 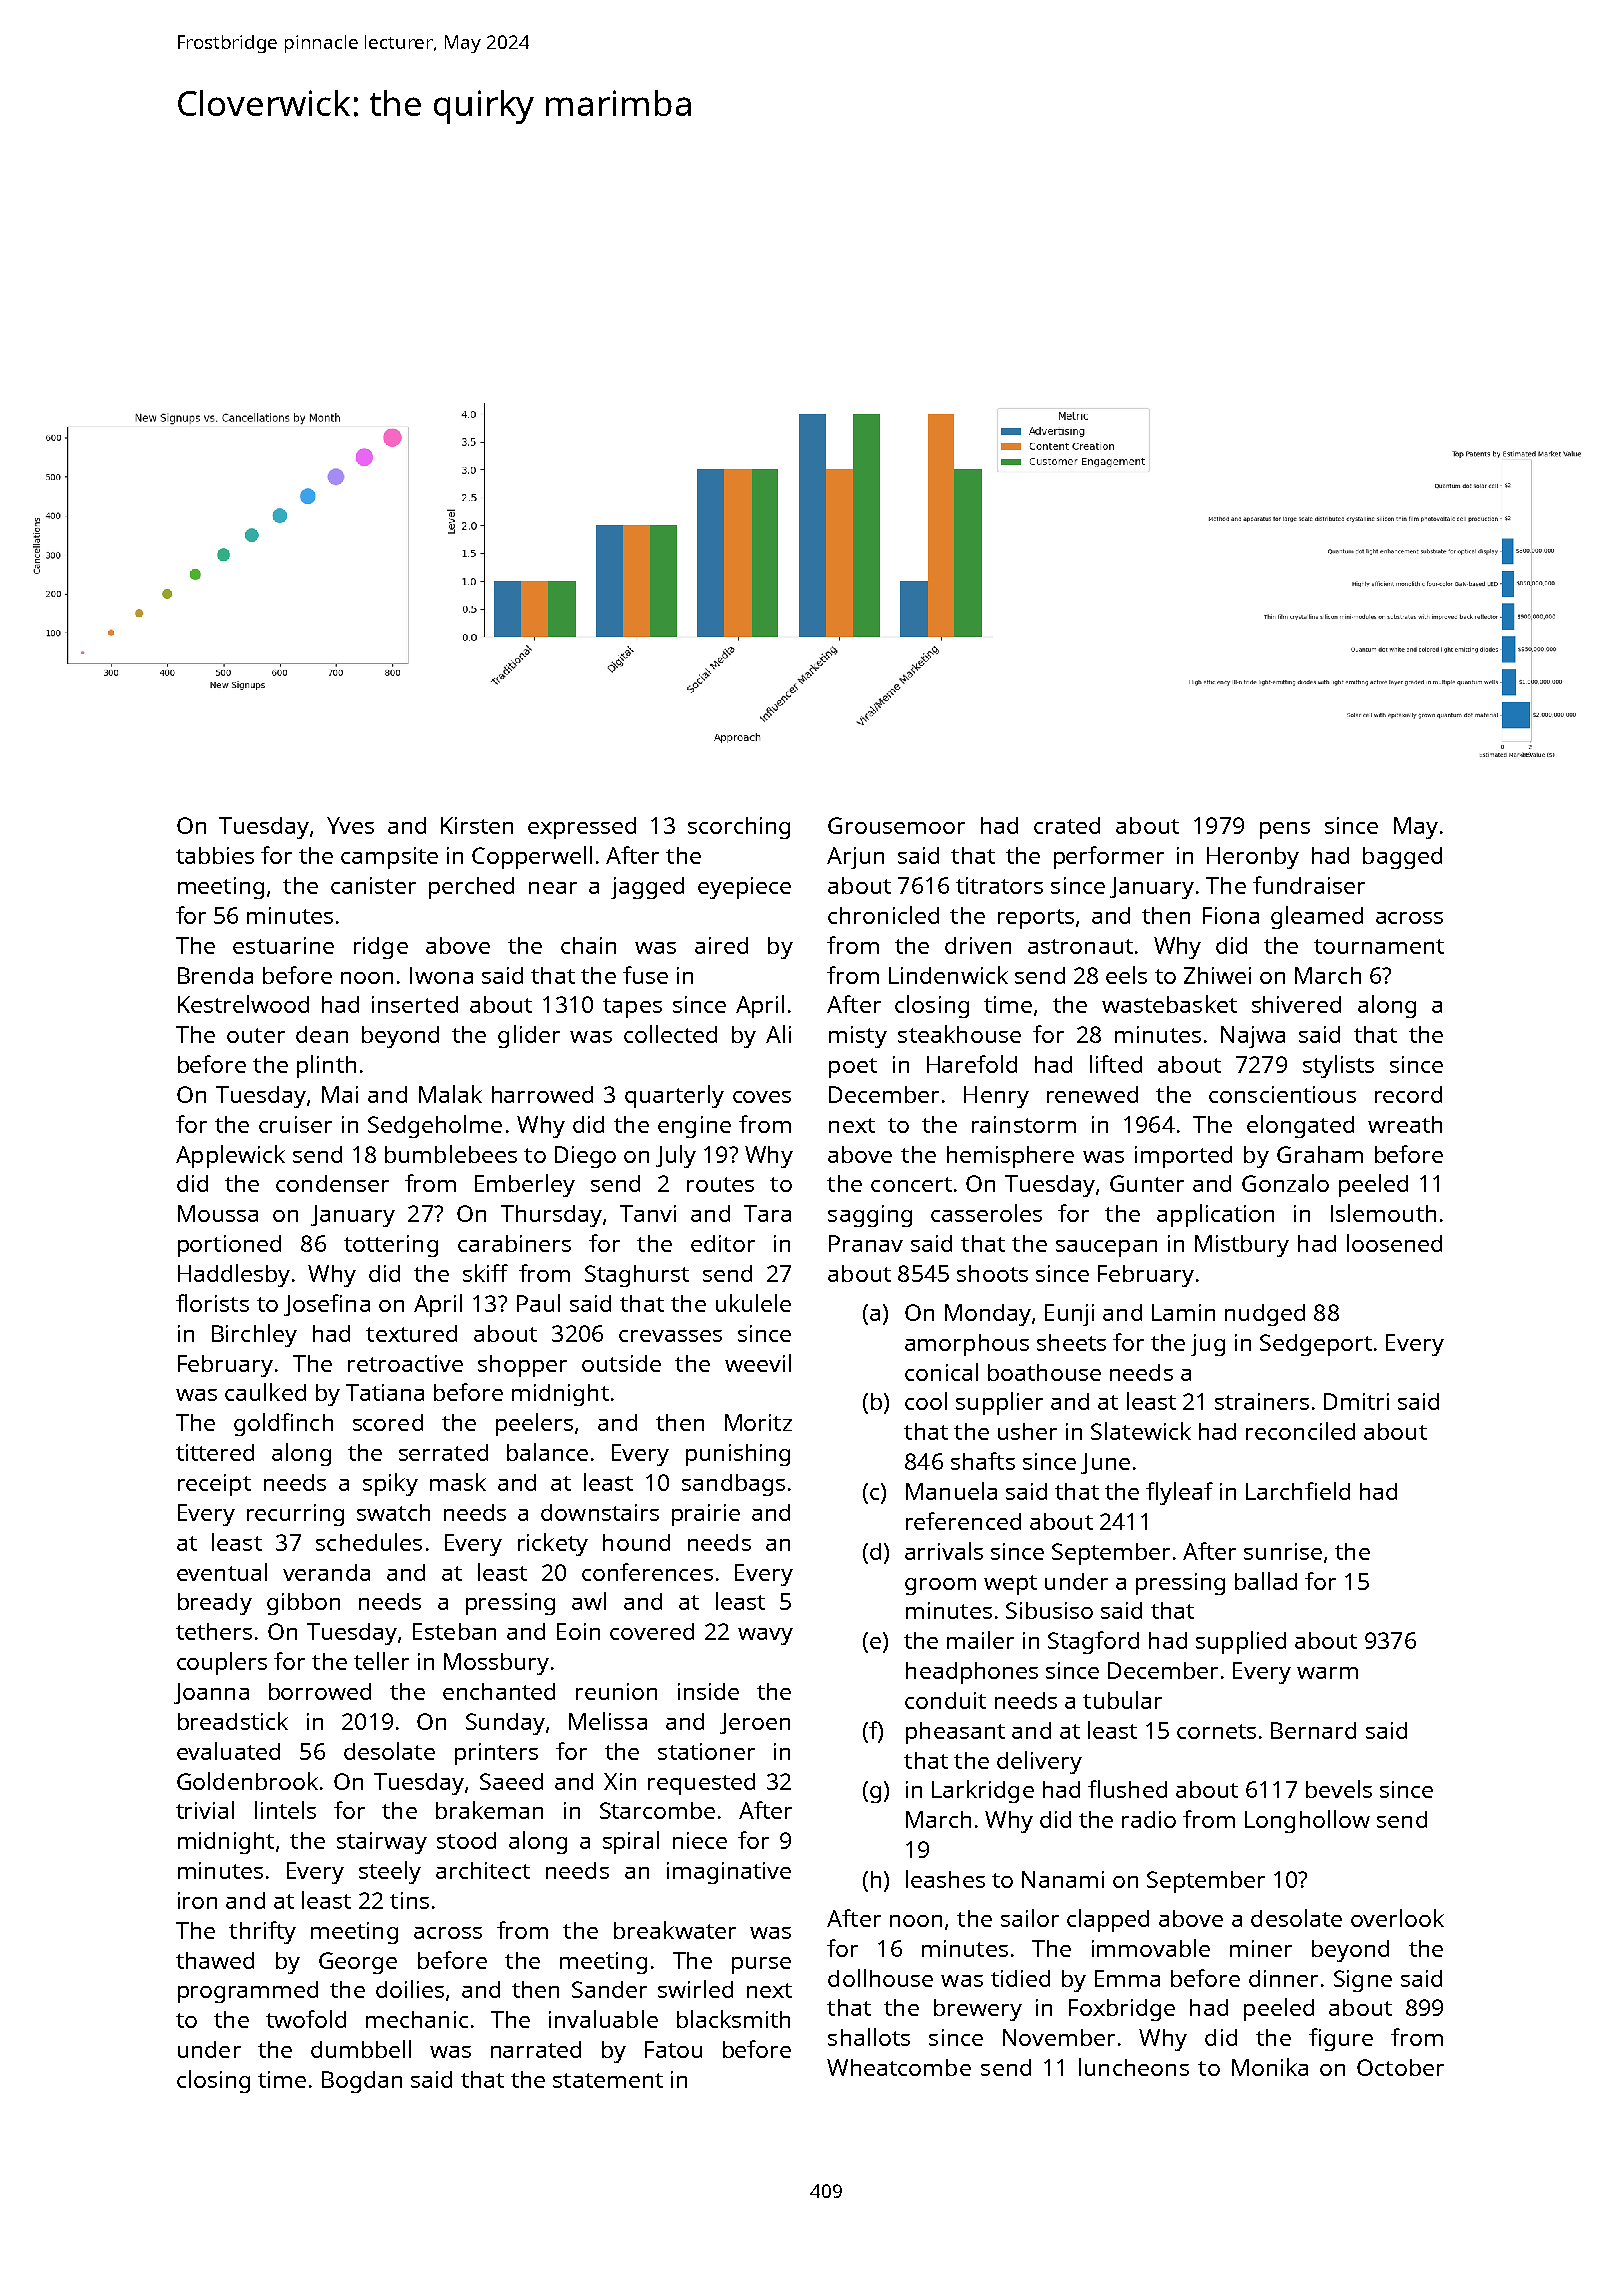 I want to click on hemisphere, so click(x=1010, y=1157).
